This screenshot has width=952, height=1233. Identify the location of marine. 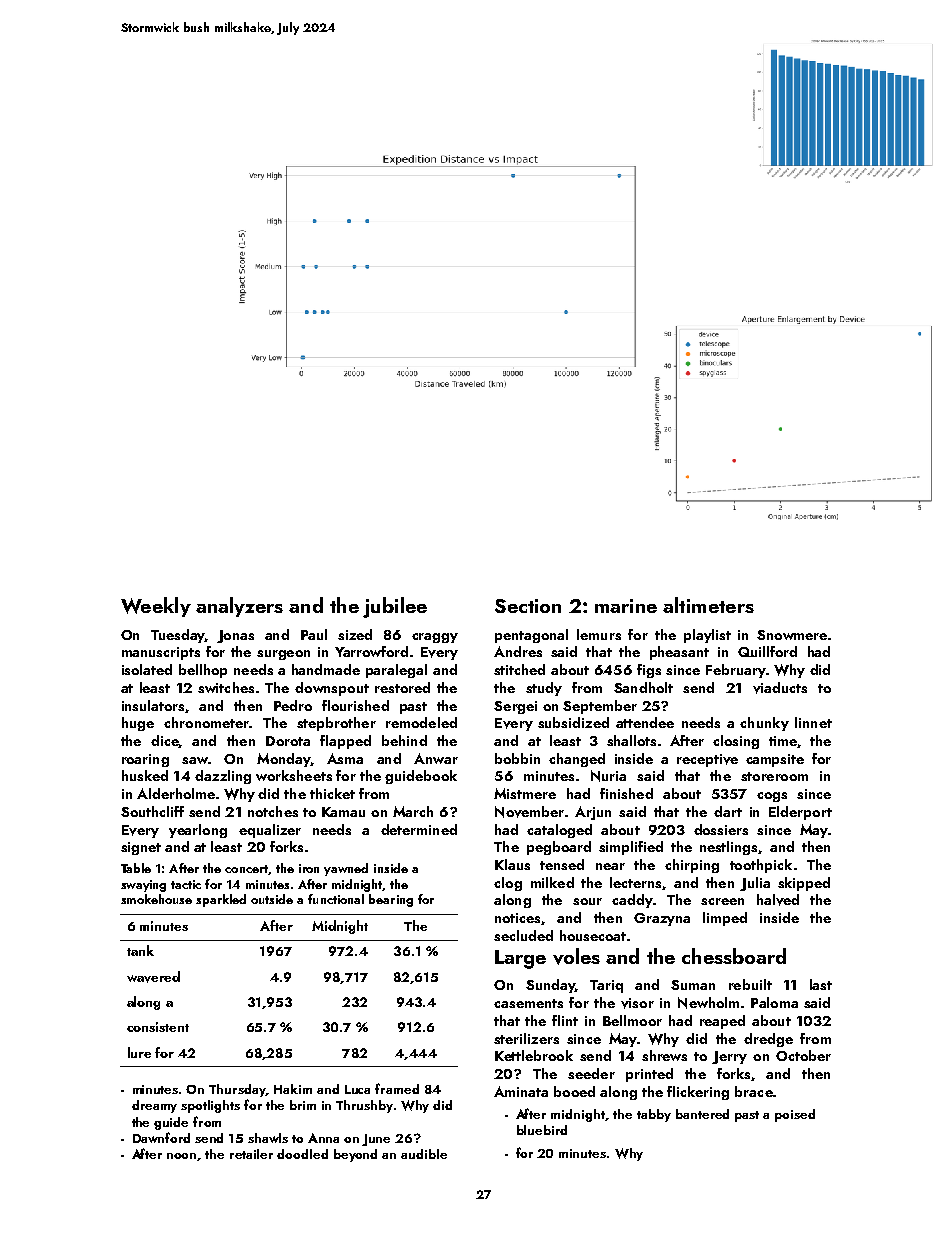
(626, 606).
